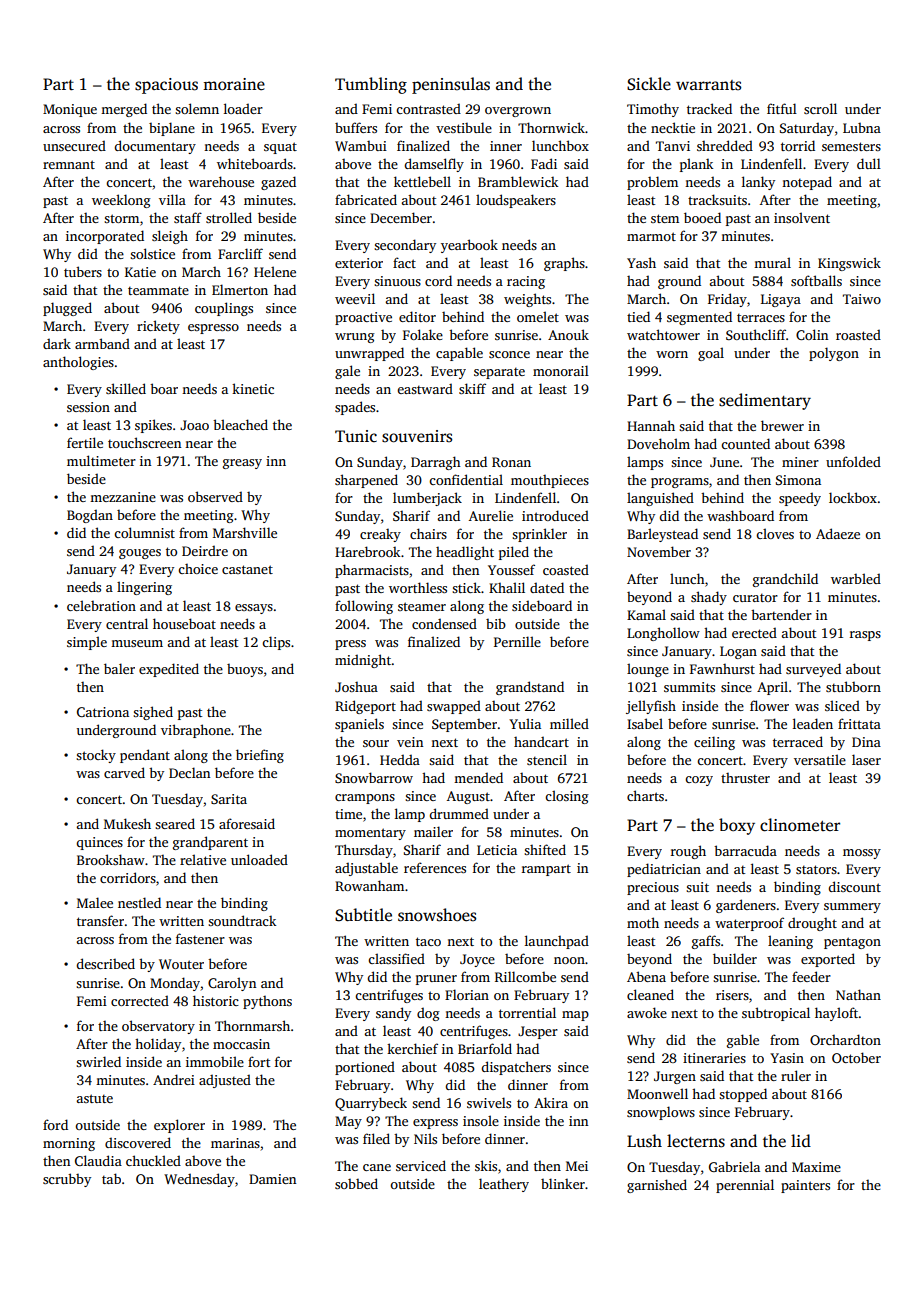 This screenshot has width=924, height=1308. Describe the element at coordinates (526, 282) in the screenshot. I see `racing` at that location.
